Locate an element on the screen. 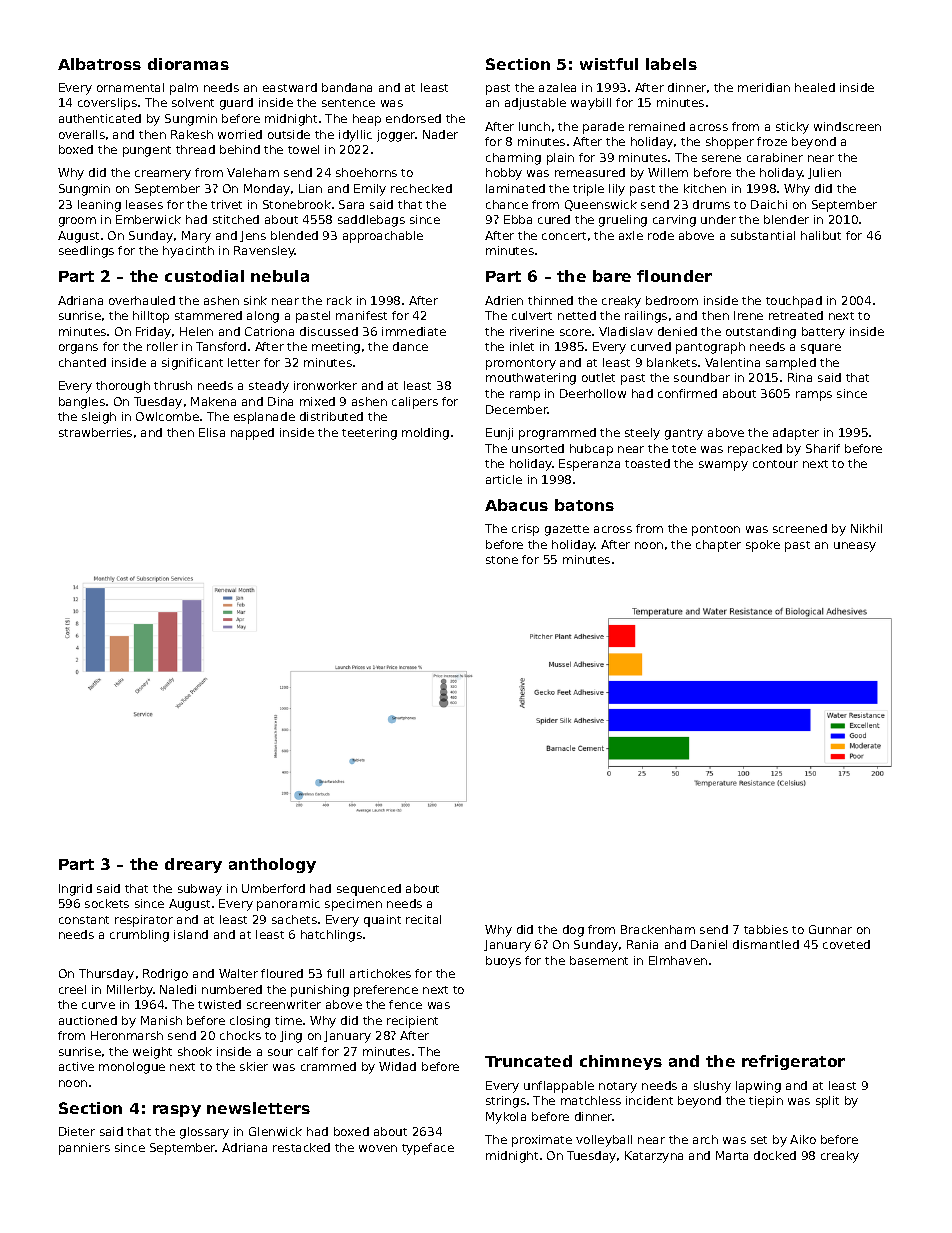 The width and height of the screenshot is (952, 1233). strawberries is located at coordinates (95, 432).
